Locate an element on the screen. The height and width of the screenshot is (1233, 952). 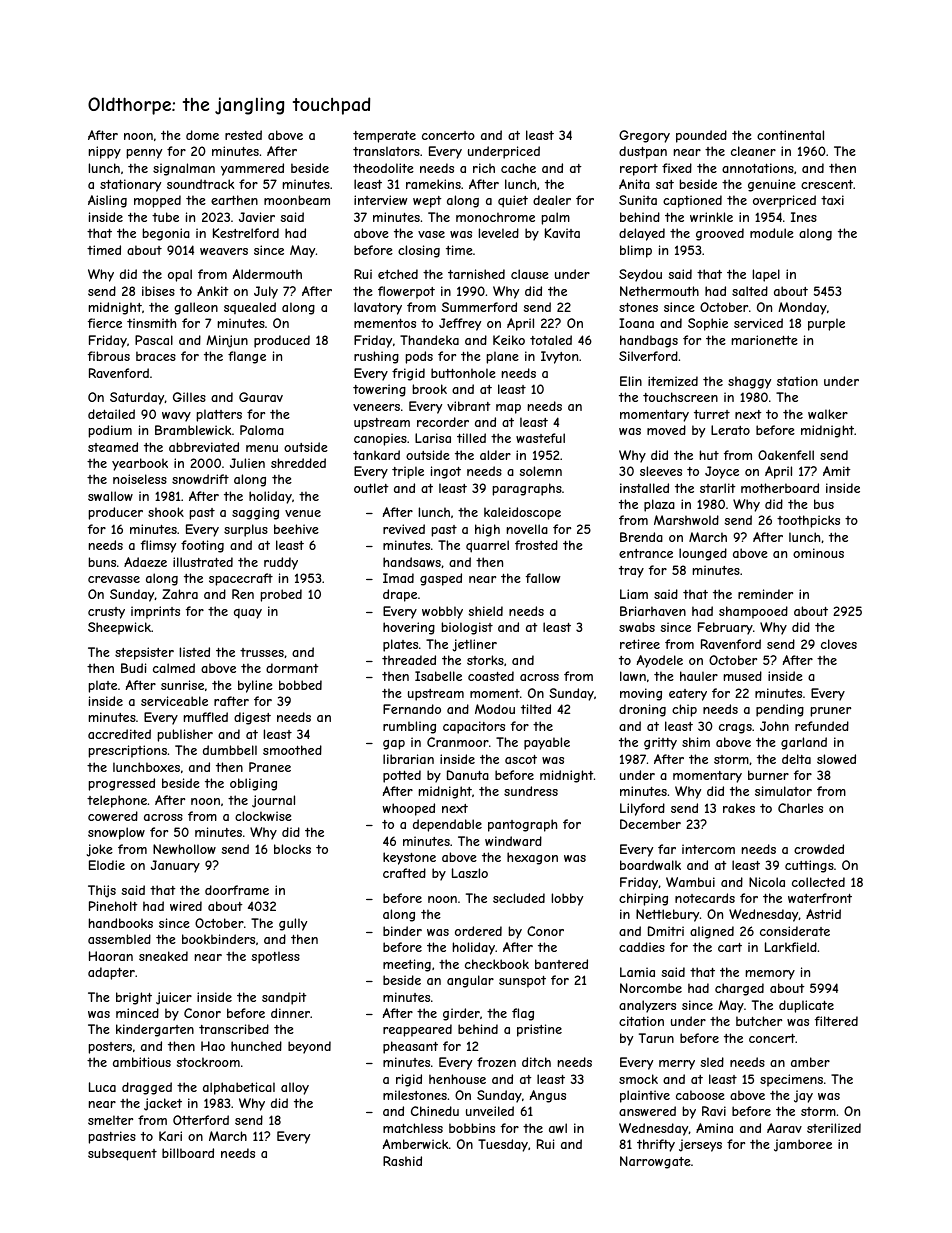
temperate is located at coordinates (384, 137).
